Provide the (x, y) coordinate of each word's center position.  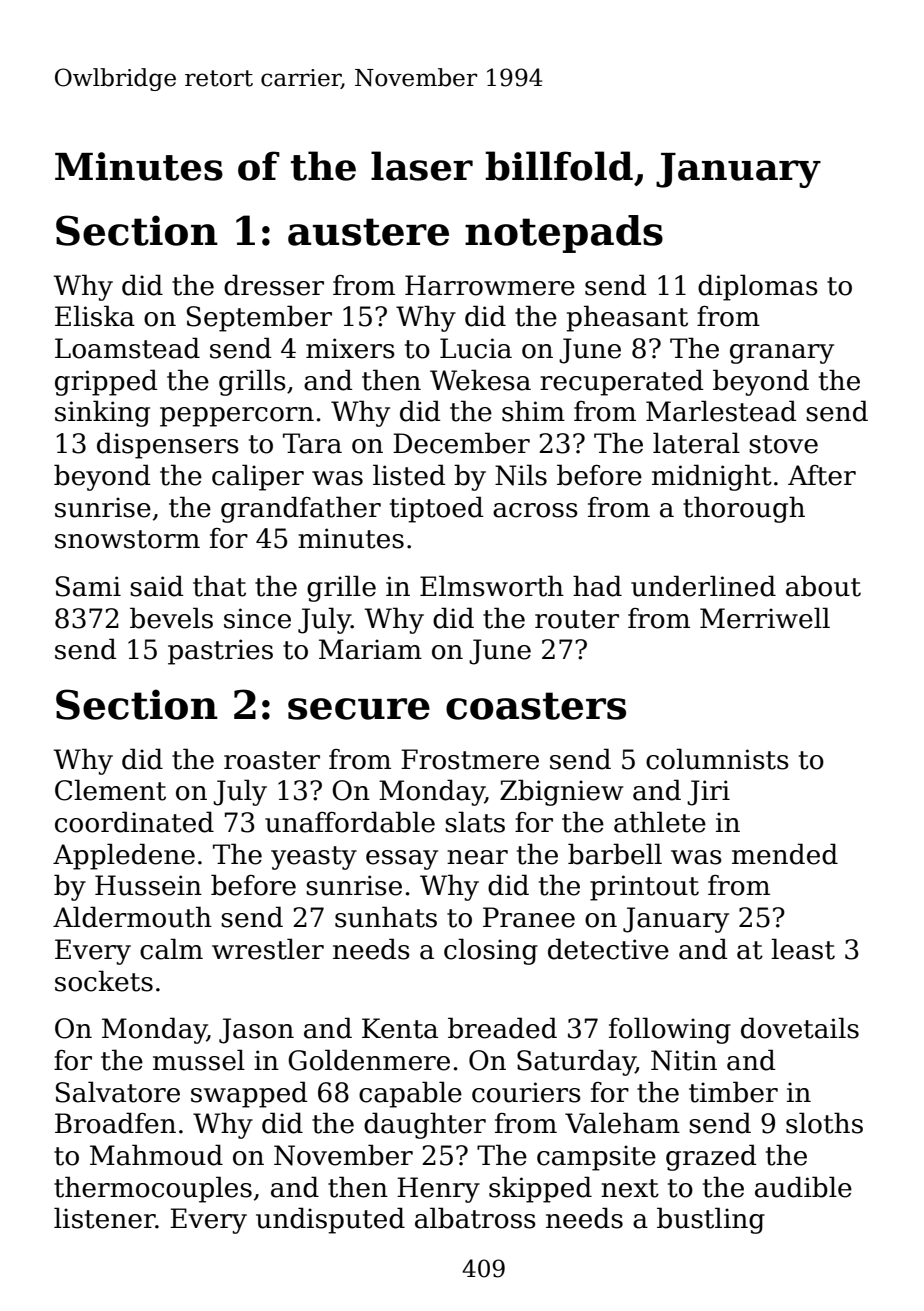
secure (359, 709)
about (823, 586)
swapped (249, 1094)
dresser (274, 285)
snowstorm (127, 539)
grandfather (301, 509)
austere (368, 232)
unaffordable (350, 822)
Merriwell (765, 618)
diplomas (758, 287)
